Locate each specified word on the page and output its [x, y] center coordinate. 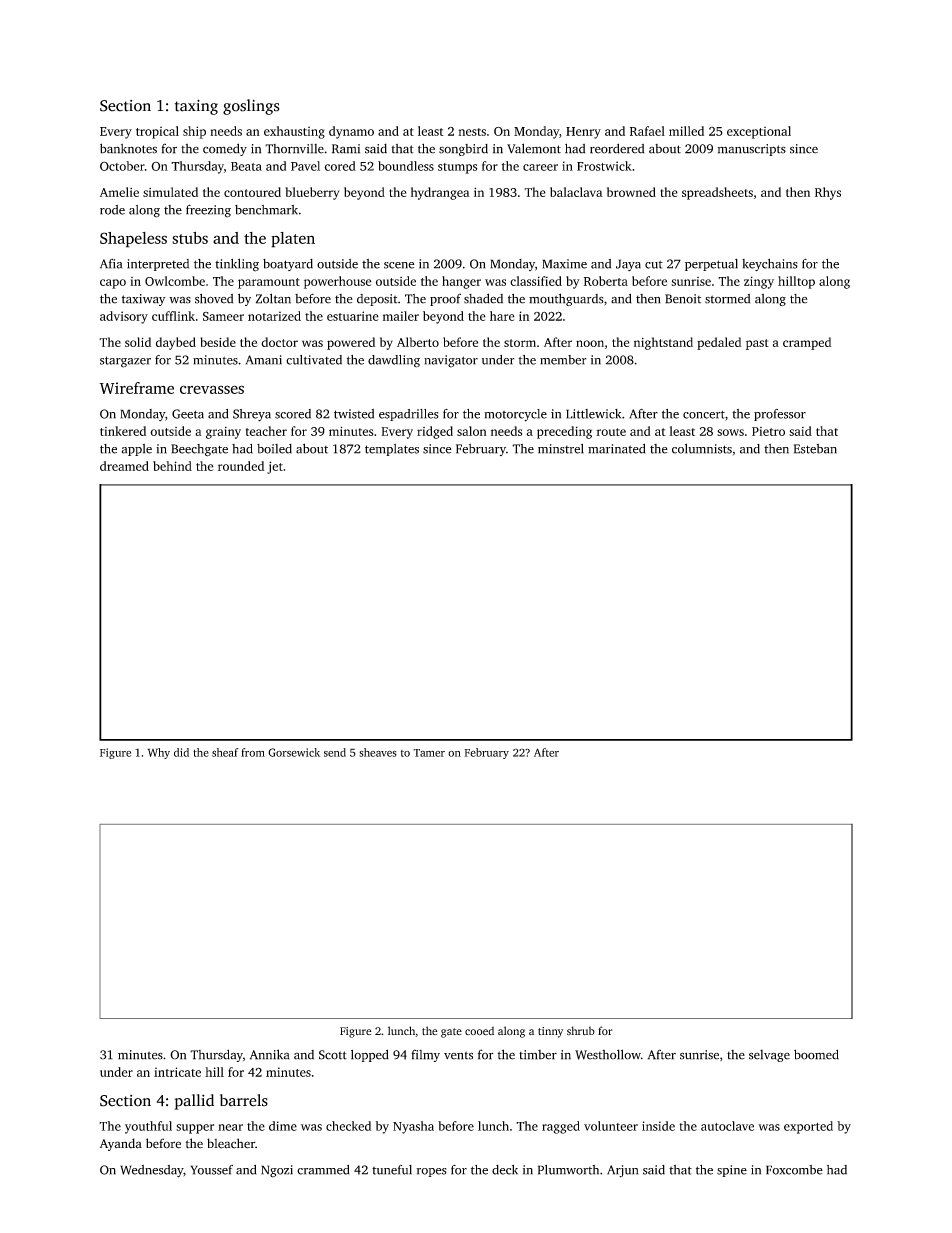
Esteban [815, 449]
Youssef [212, 1170]
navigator [451, 361]
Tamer [429, 753]
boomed [816, 1054]
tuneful [392, 1170]
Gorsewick [294, 752]
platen [293, 240]
